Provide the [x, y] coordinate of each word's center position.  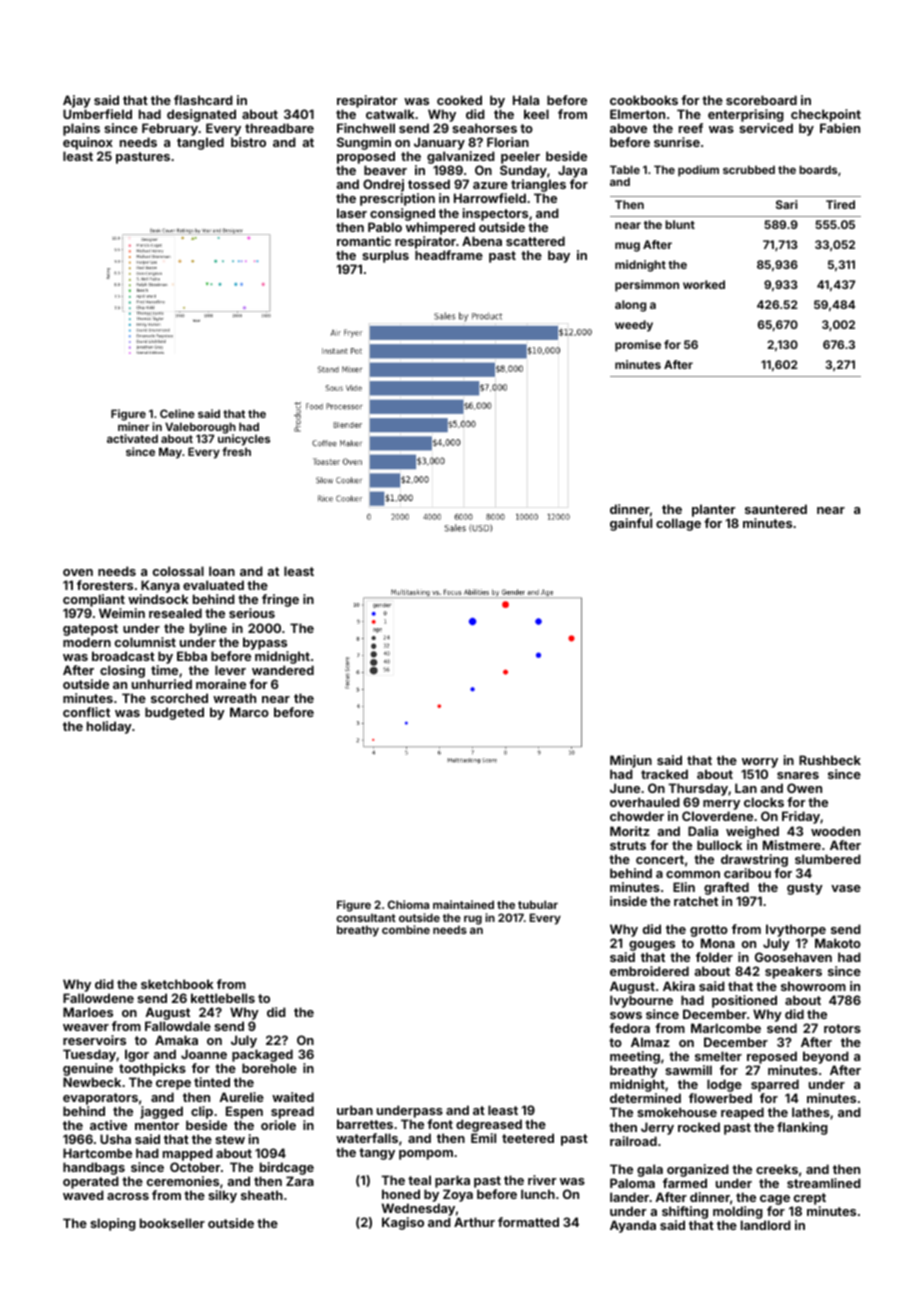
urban [355, 1110]
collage [678, 524]
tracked [664, 774]
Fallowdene [98, 998]
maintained [463, 904]
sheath [262, 1195]
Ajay [77, 101]
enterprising [746, 115]
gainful [631, 524]
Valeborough [200, 428]
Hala [526, 100]
